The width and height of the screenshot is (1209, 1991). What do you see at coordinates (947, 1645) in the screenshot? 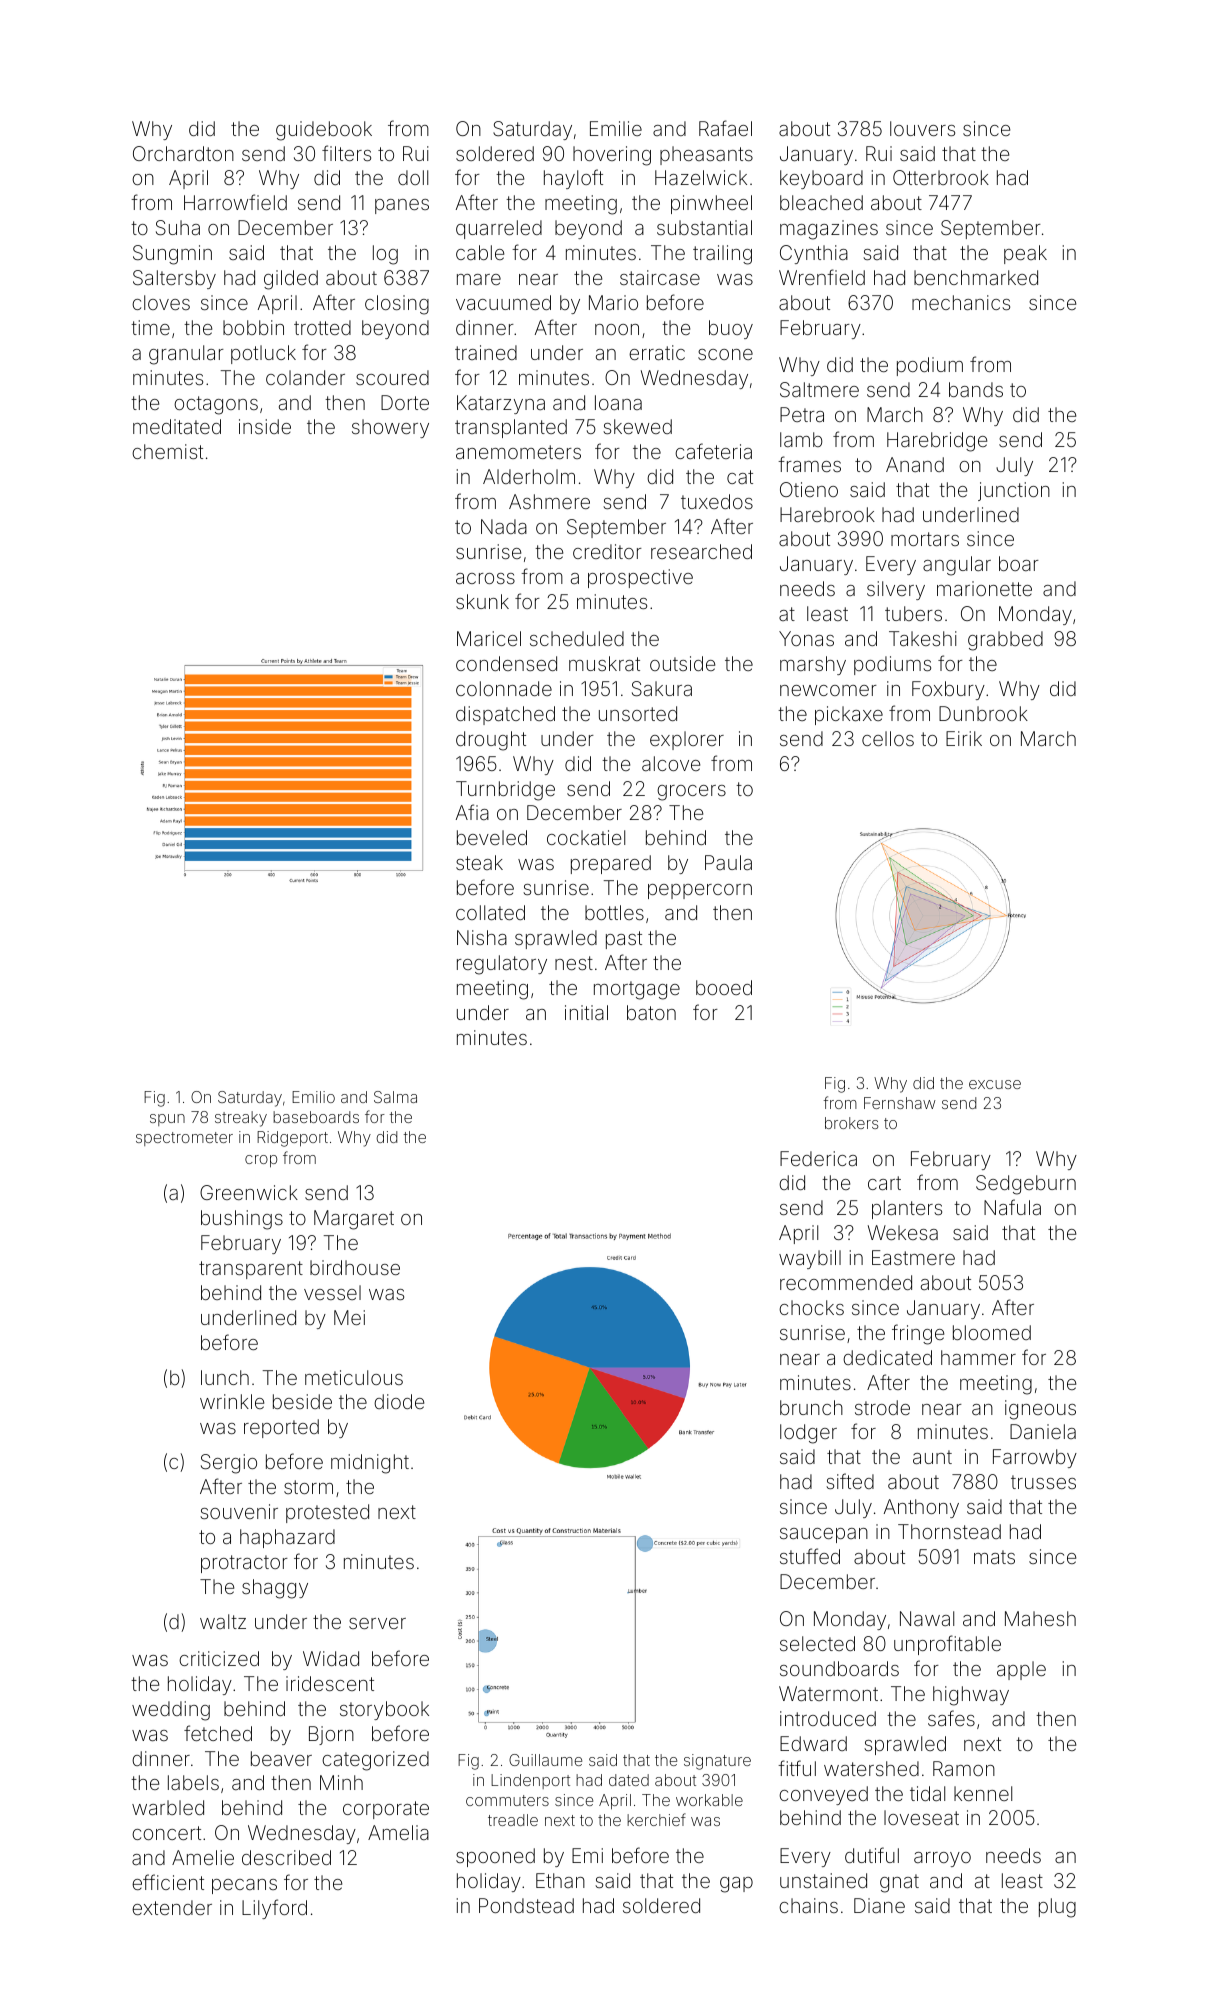
I see `unprofitable` at bounding box center [947, 1645].
